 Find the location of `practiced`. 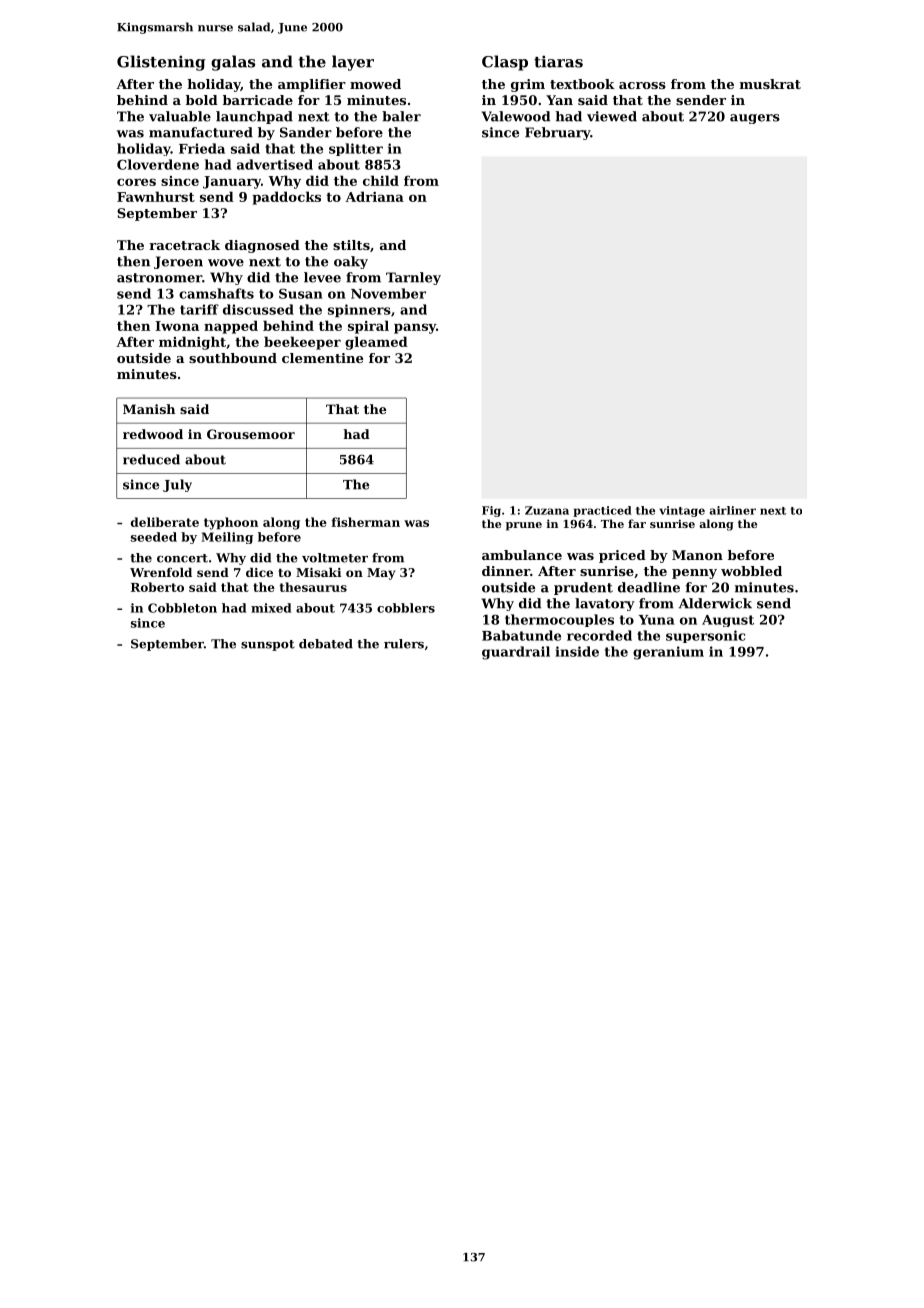

practiced is located at coordinates (602, 511).
